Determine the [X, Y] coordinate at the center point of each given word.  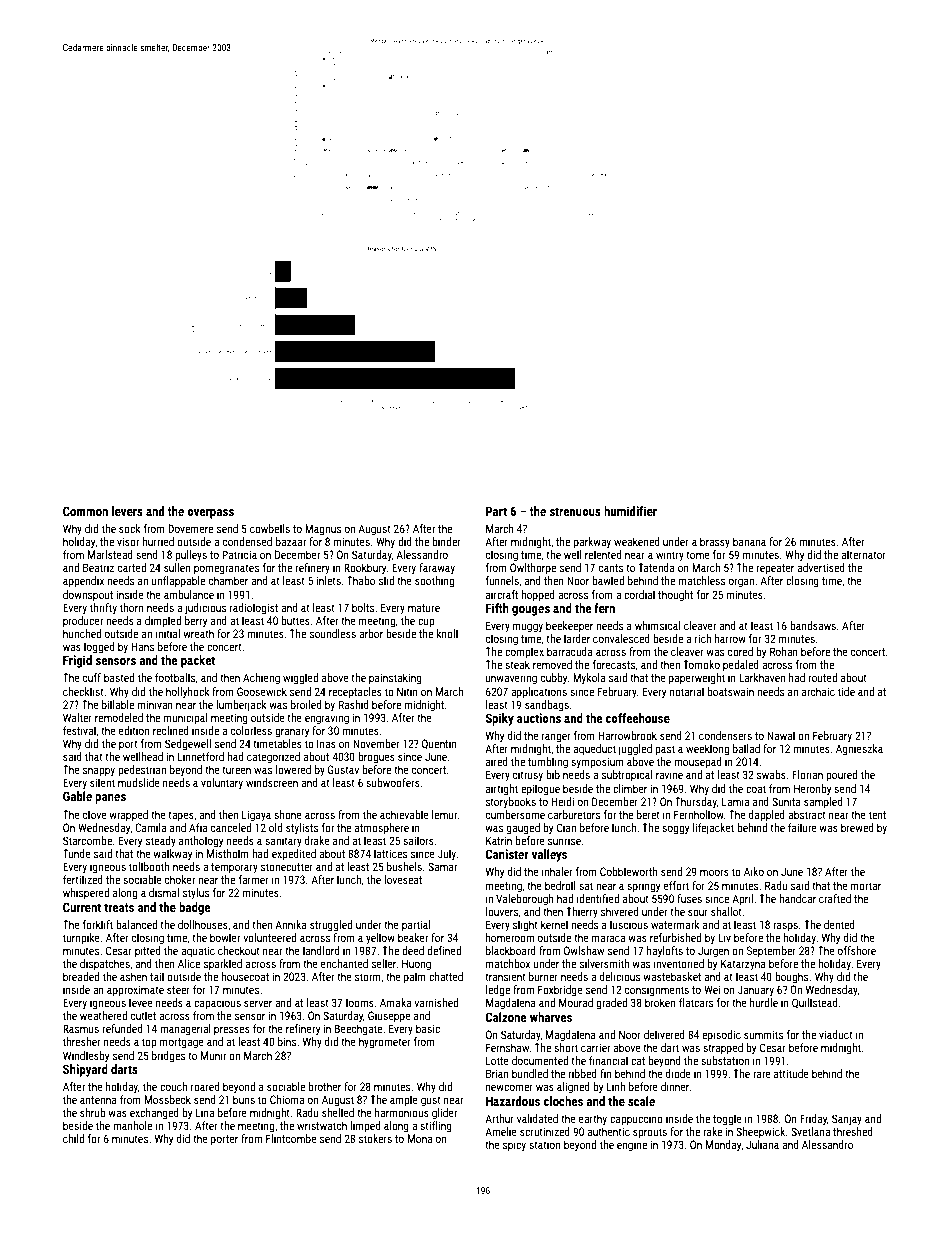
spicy [514, 1146]
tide [846, 691]
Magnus [323, 530]
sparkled [223, 964]
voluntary [222, 784]
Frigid [77, 661]
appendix [83, 582]
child [73, 1138]
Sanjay [847, 1120]
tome [698, 555]
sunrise [564, 841]
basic [428, 1028]
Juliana [762, 1144]
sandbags [547, 706]
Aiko [754, 871]
